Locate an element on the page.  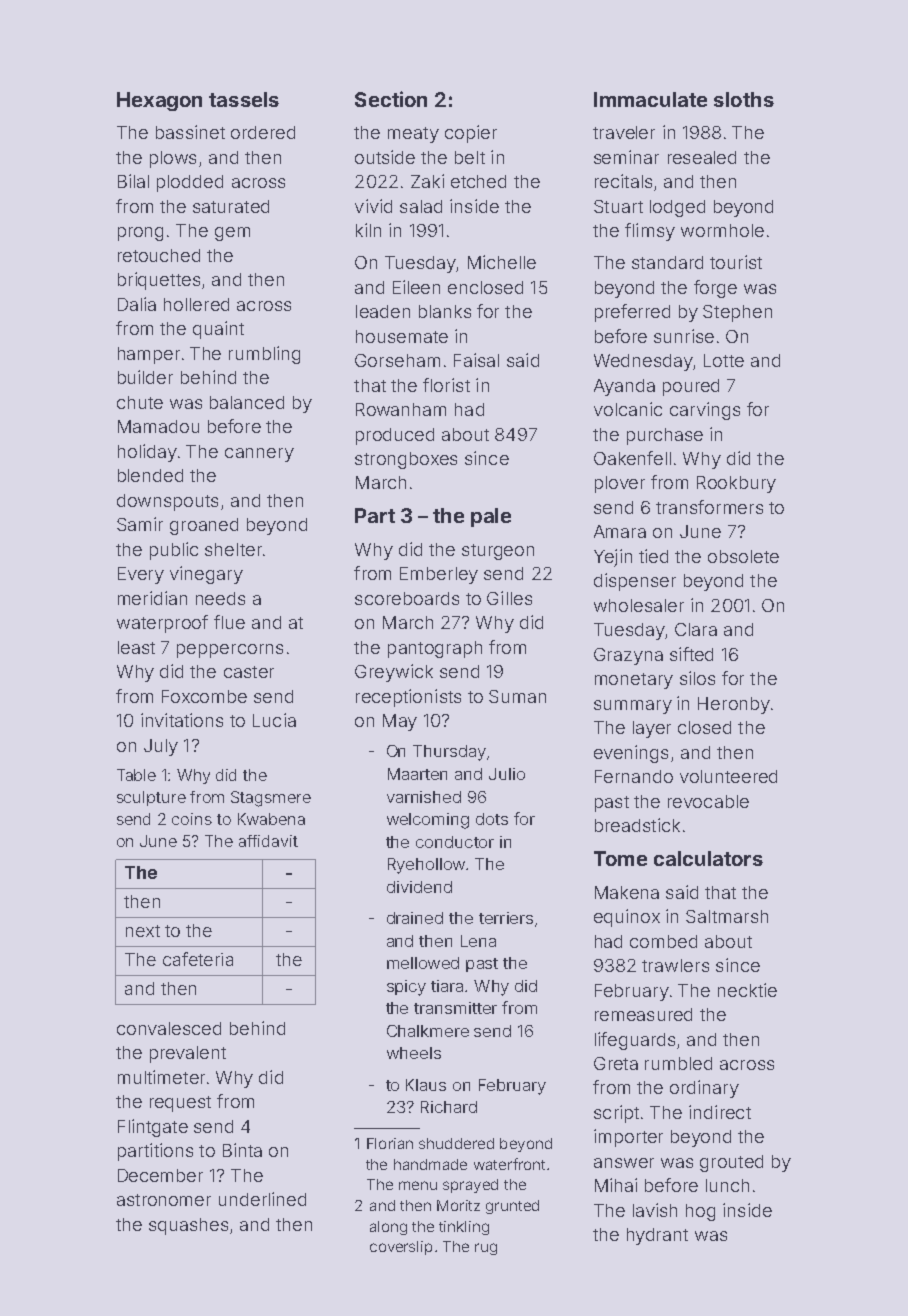
volunteered is located at coordinates (728, 776).
